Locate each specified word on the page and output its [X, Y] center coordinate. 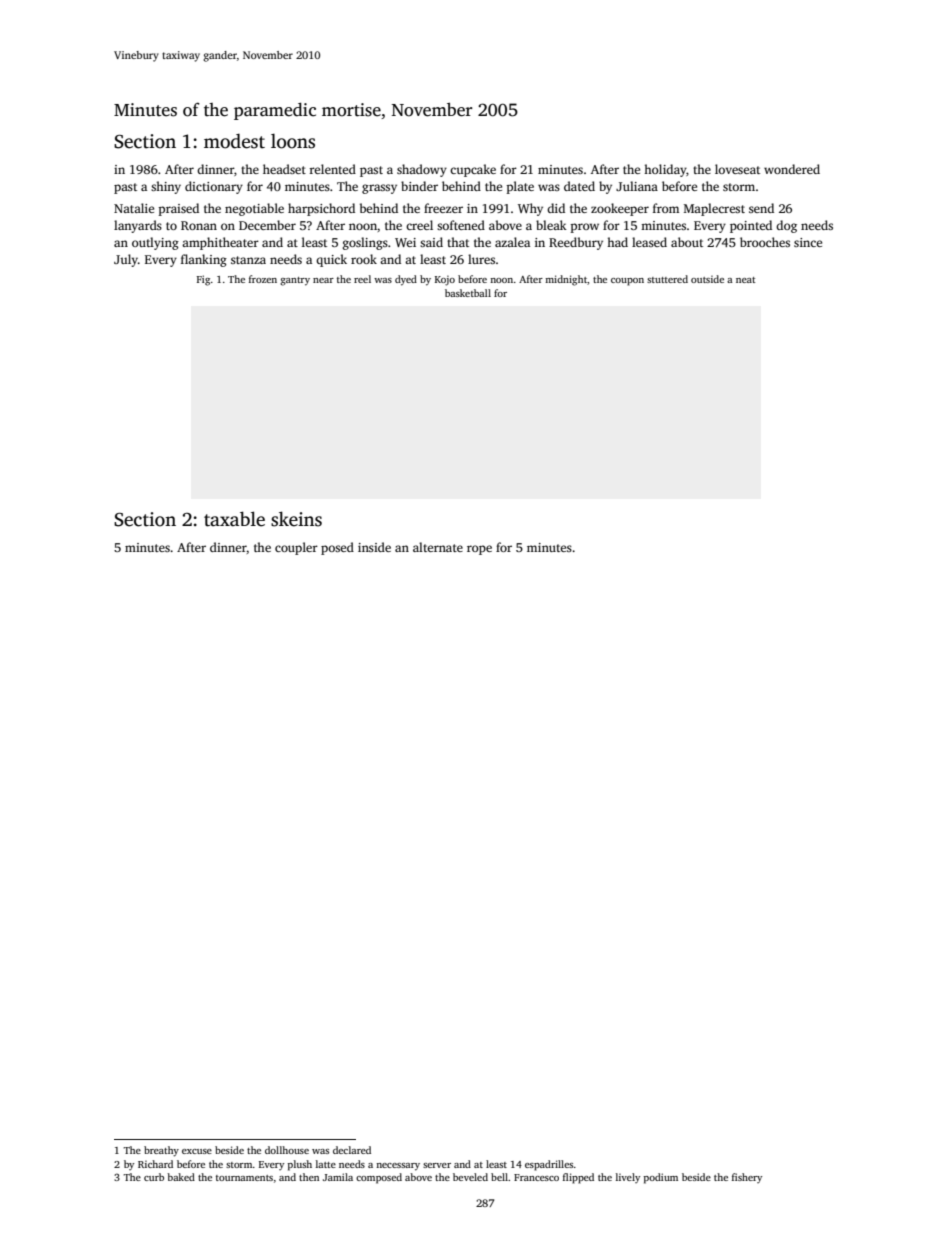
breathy [161, 1151]
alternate [438, 547]
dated [579, 186]
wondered [792, 169]
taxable [234, 519]
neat [745, 280]
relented [333, 169]
